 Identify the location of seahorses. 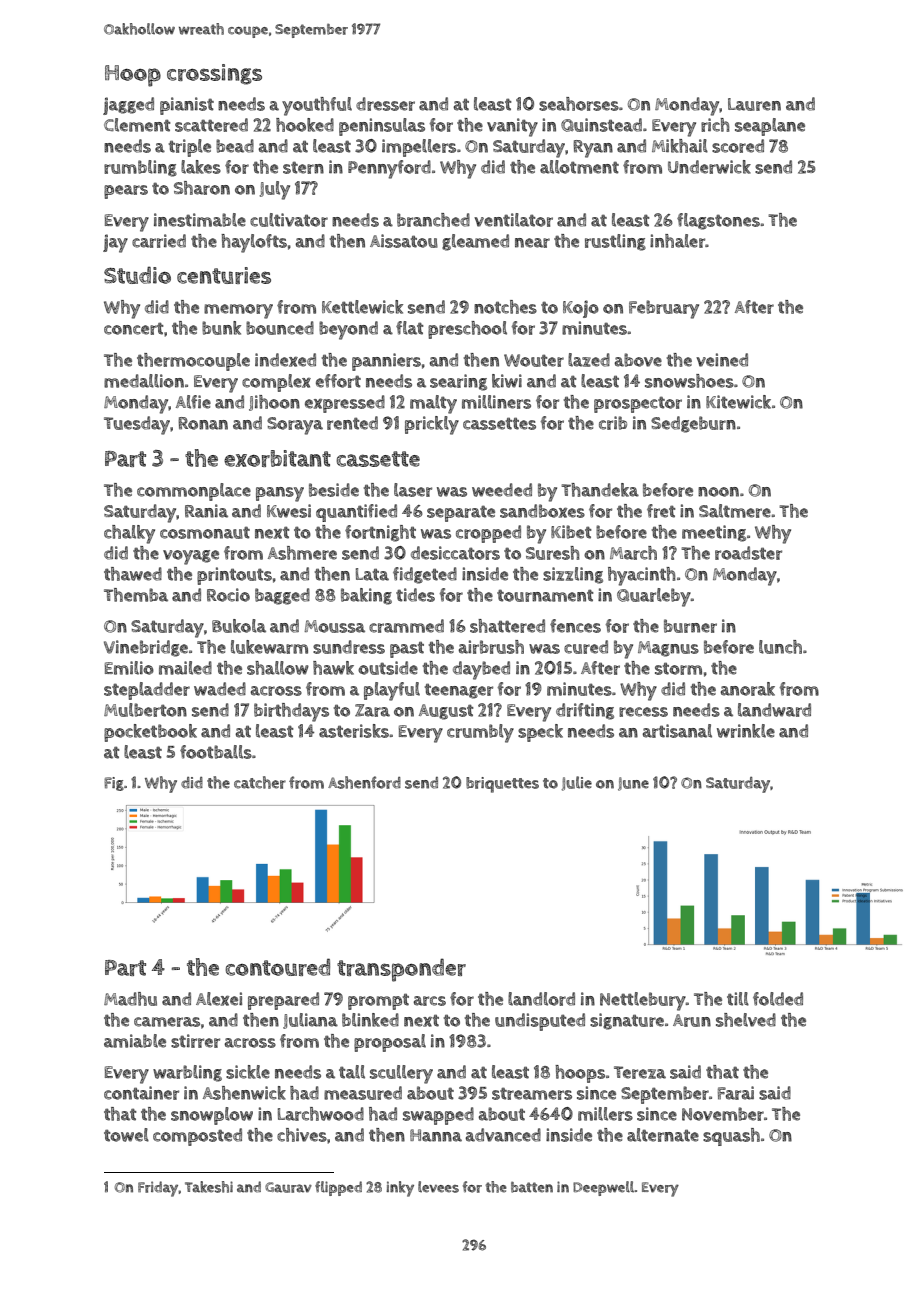
(579, 104).
